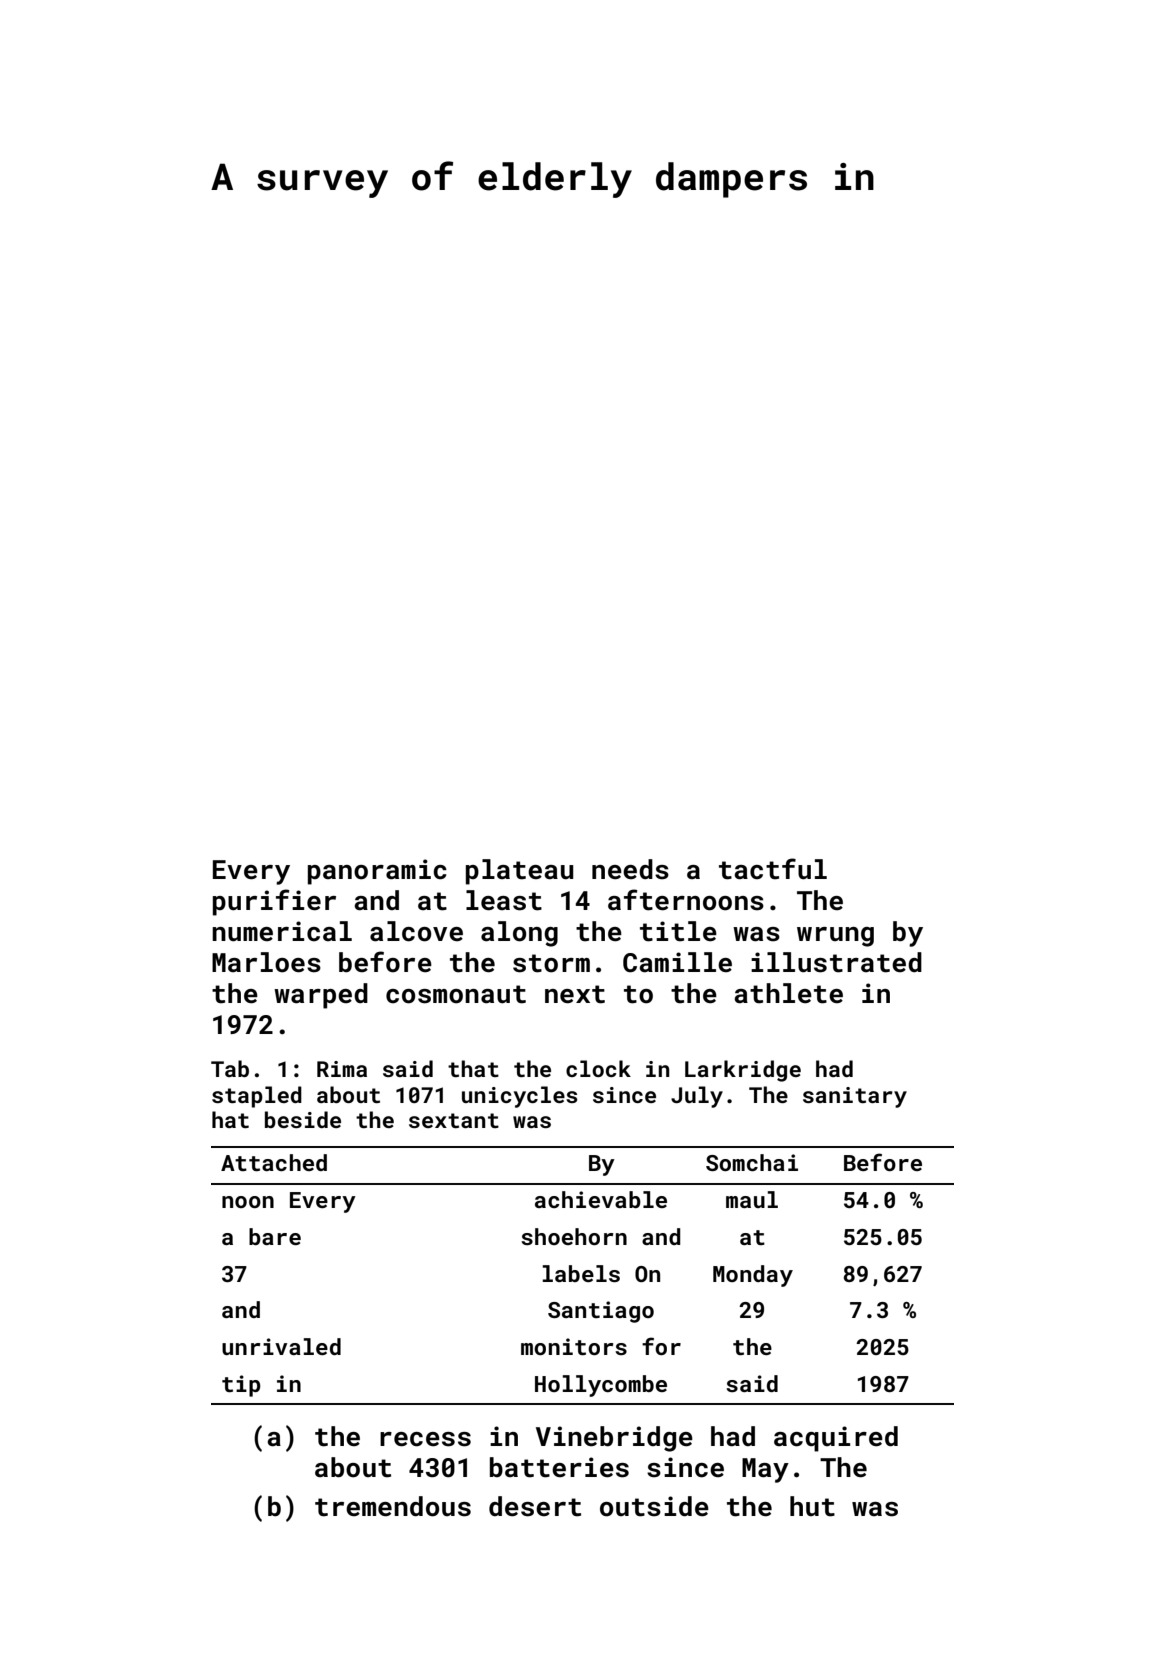  What do you see at coordinates (601, 1312) in the page?
I see `Santiago` at bounding box center [601, 1312].
